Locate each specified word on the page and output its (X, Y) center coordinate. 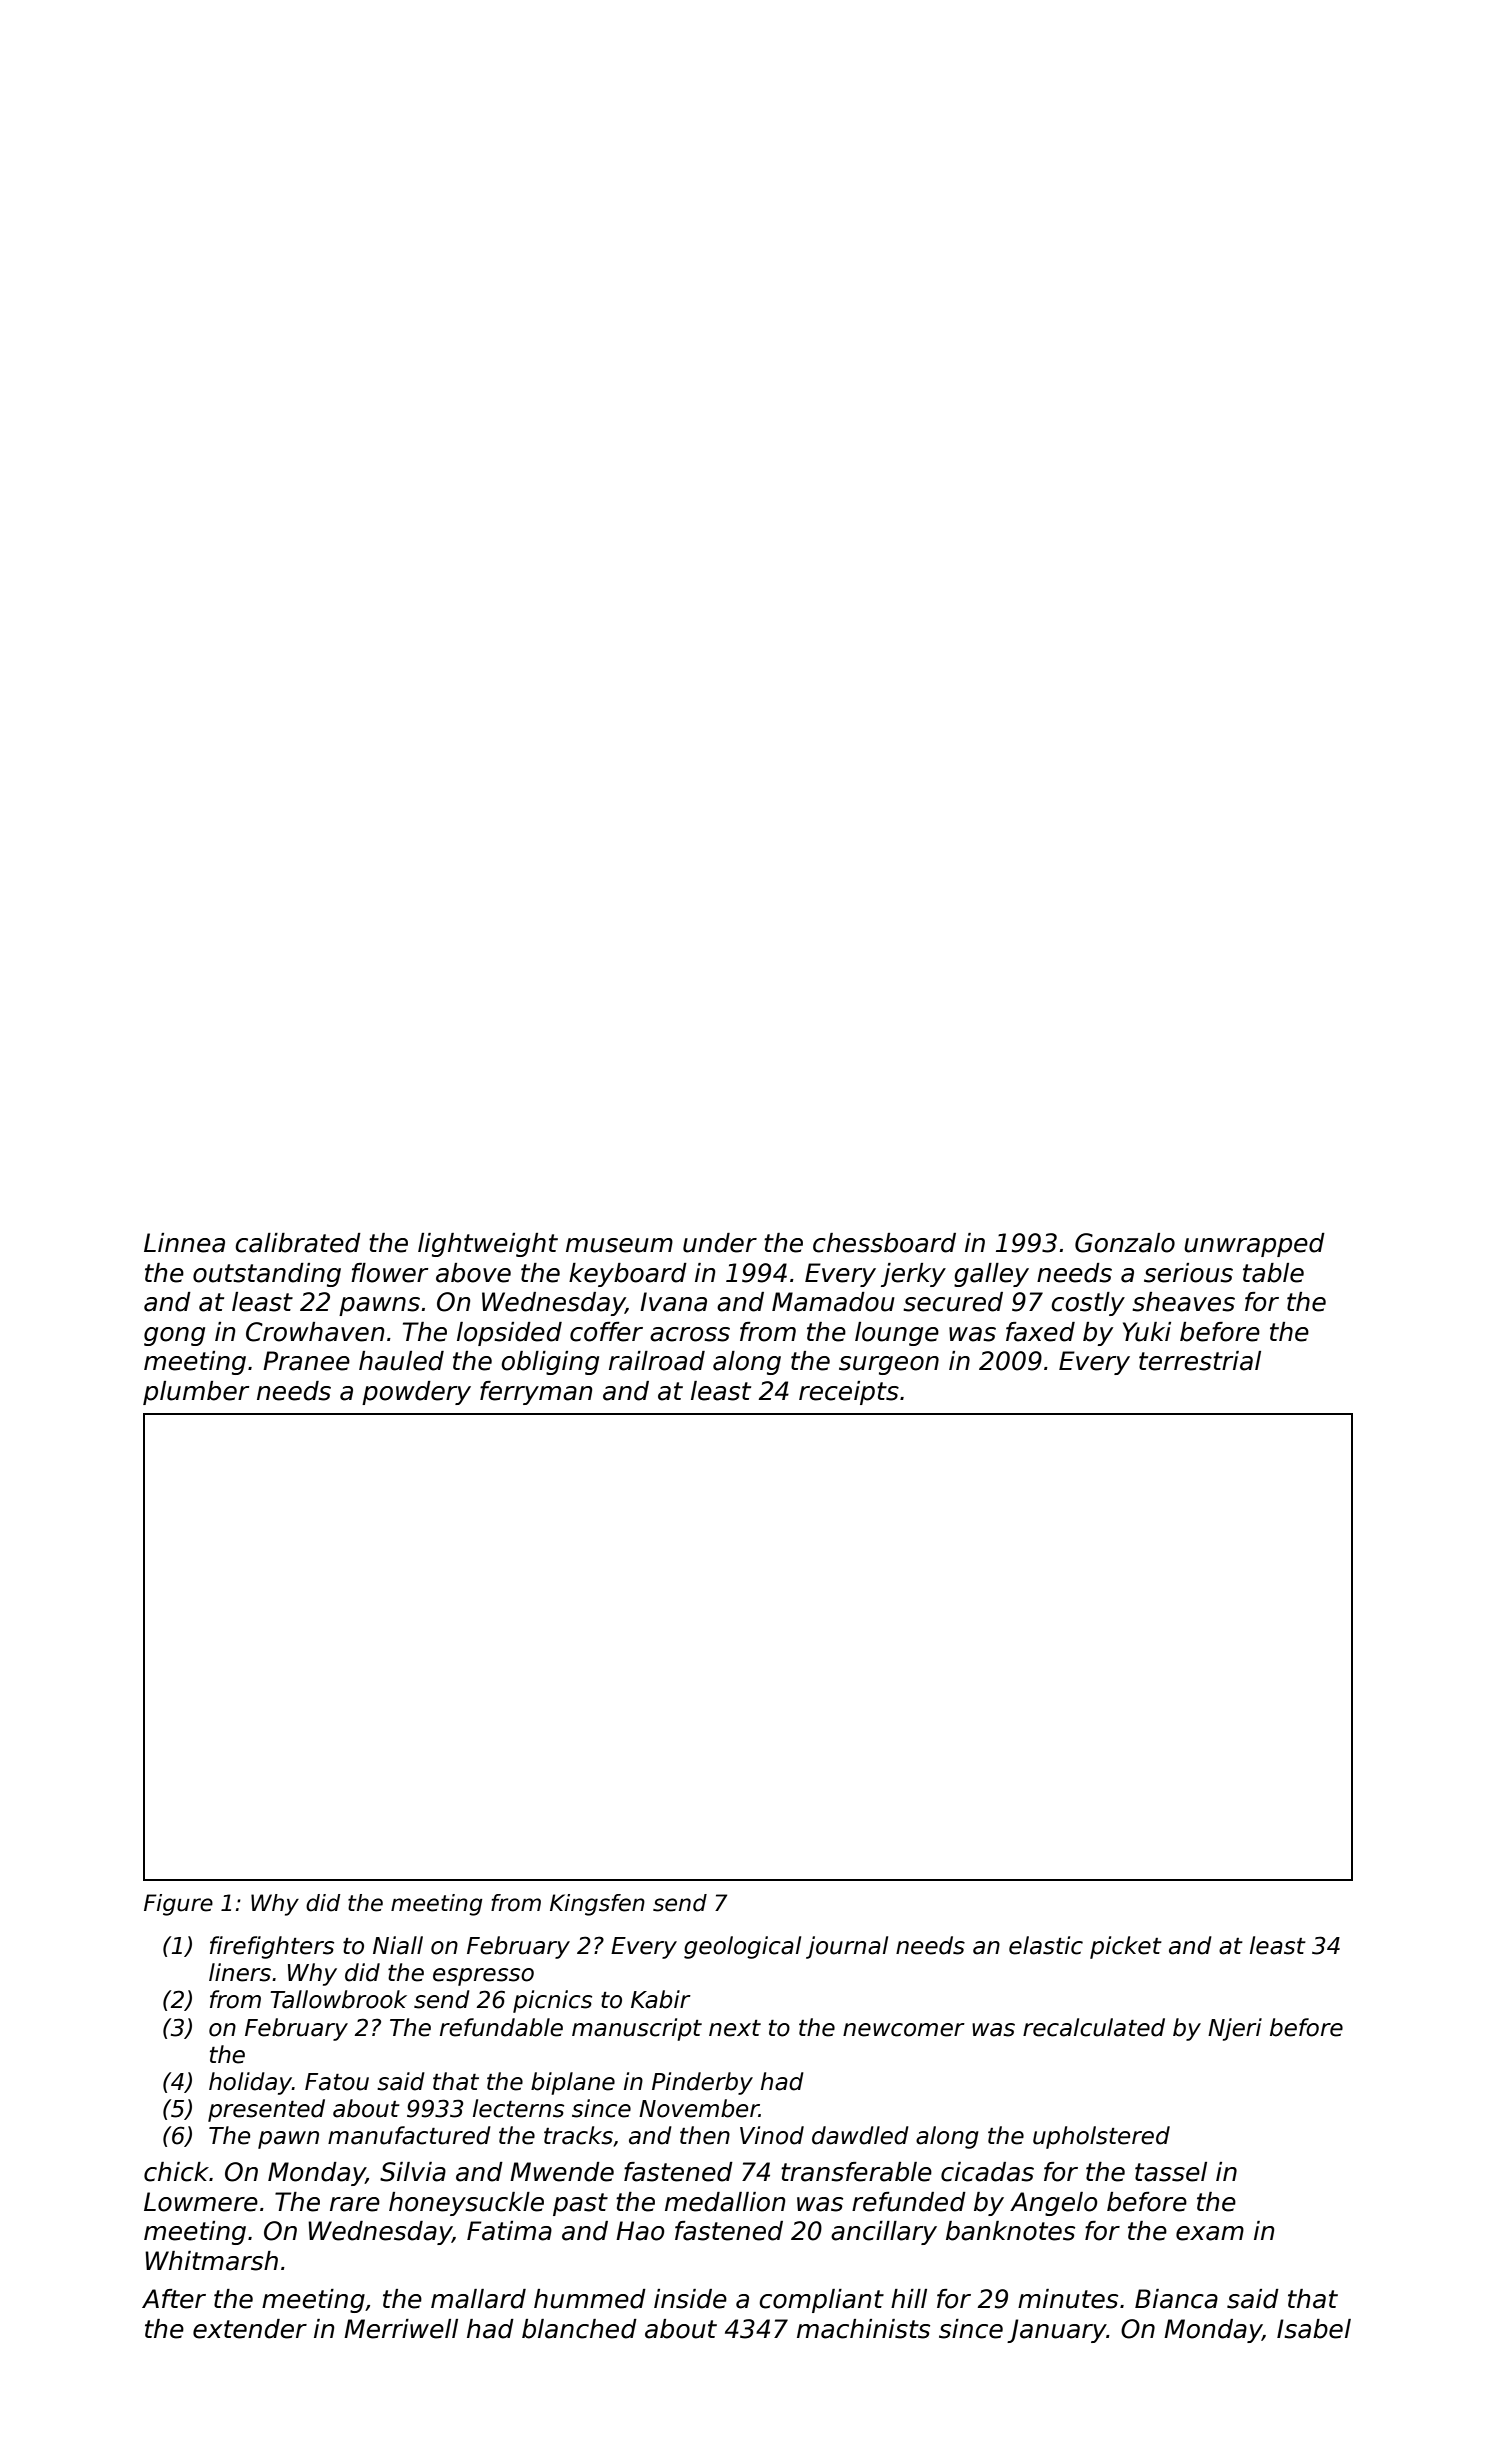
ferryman (536, 1393)
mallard (478, 2299)
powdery (416, 1393)
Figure (178, 1905)
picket (1126, 1947)
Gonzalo (1125, 1243)
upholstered (1101, 2137)
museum (619, 1245)
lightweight (488, 1245)
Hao (640, 2231)
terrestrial (1200, 1361)
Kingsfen (597, 1905)
